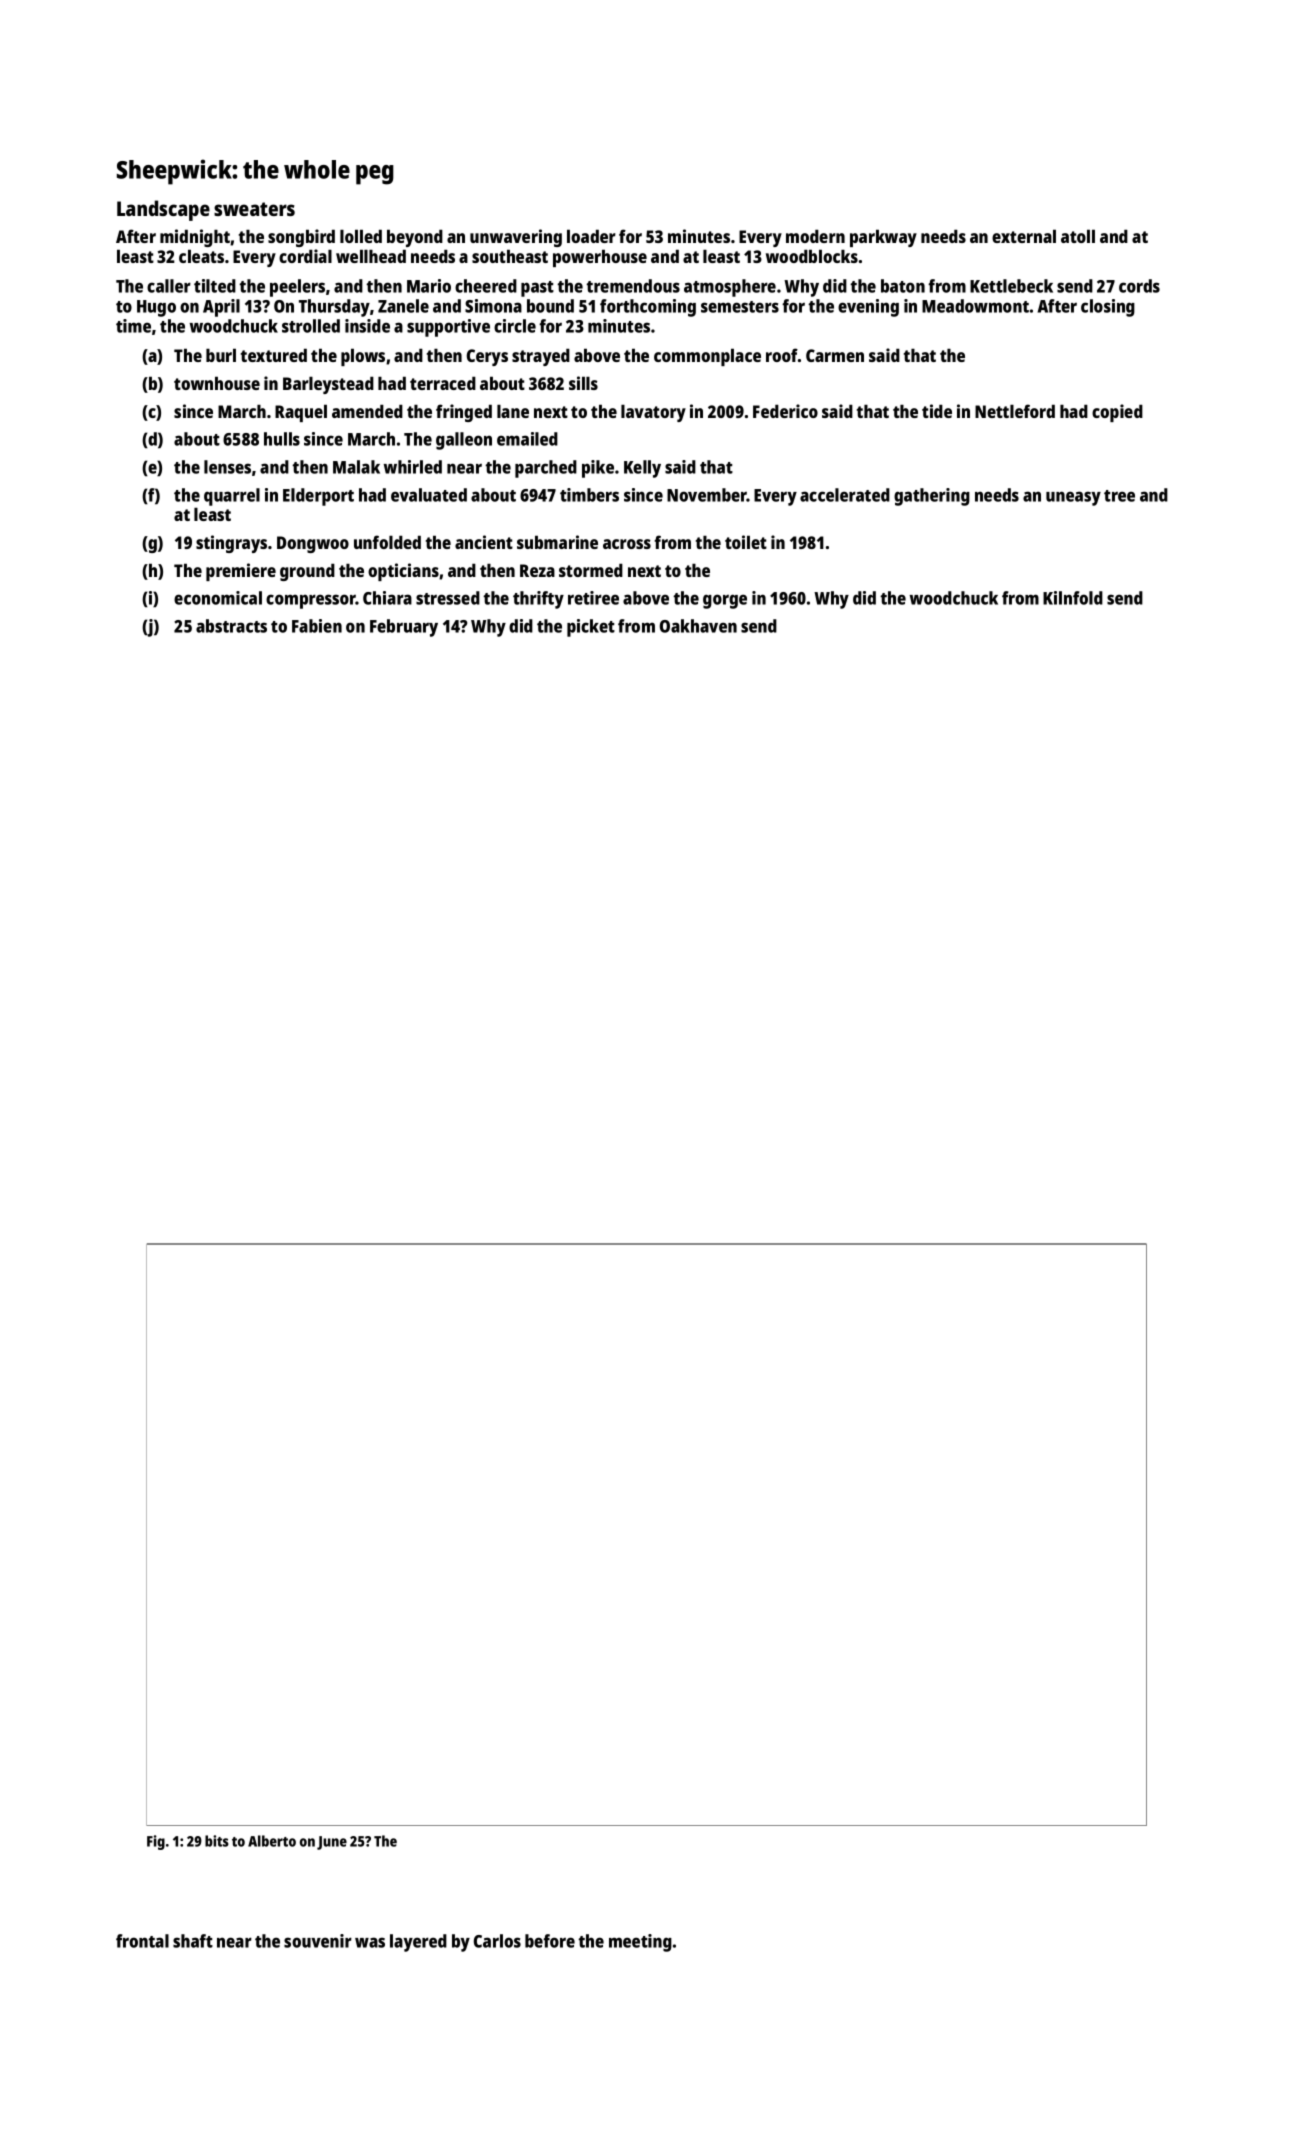 This screenshot has height=2130, width=1293. I want to click on June, so click(332, 1843).
